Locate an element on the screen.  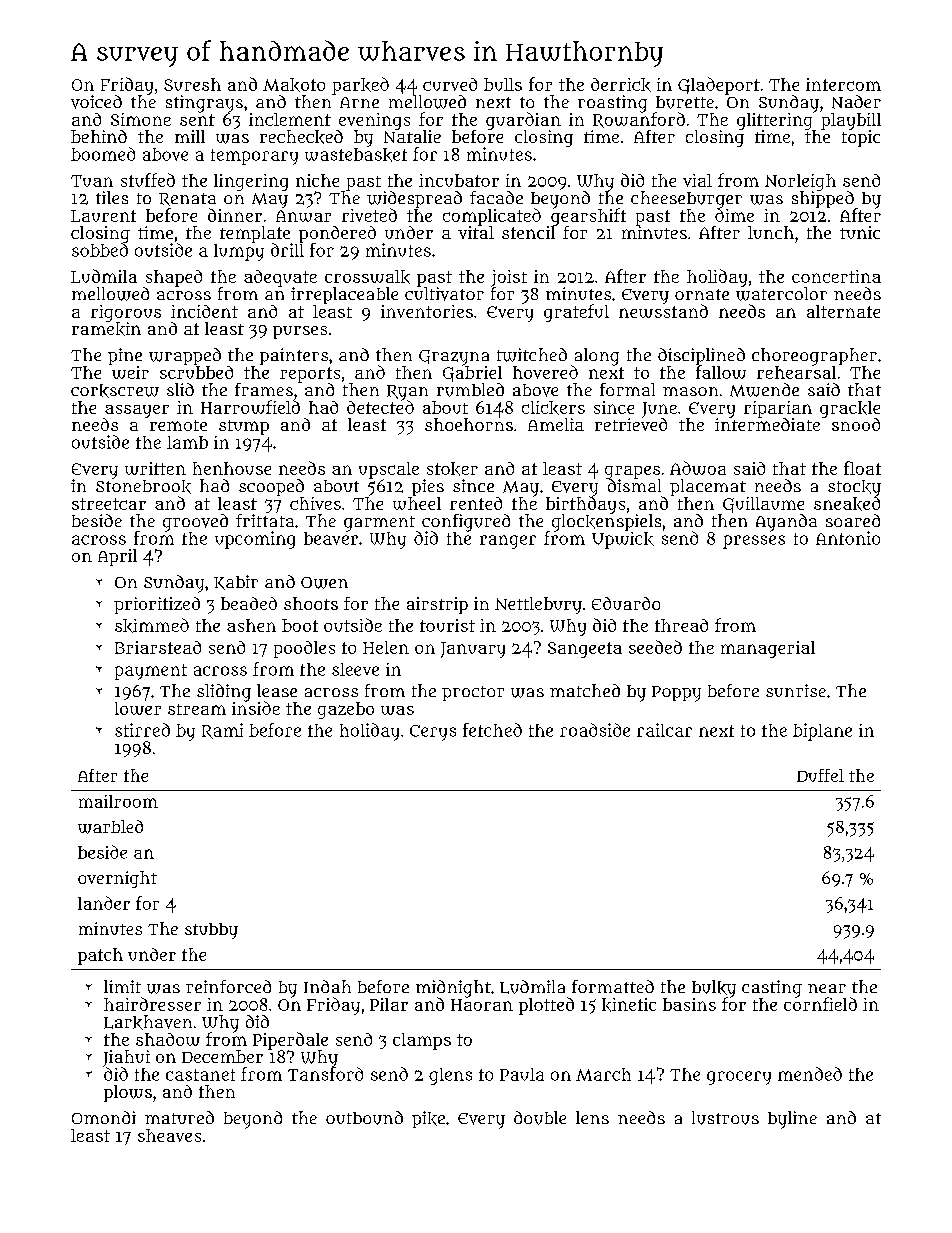
midnight is located at coordinates (453, 989).
